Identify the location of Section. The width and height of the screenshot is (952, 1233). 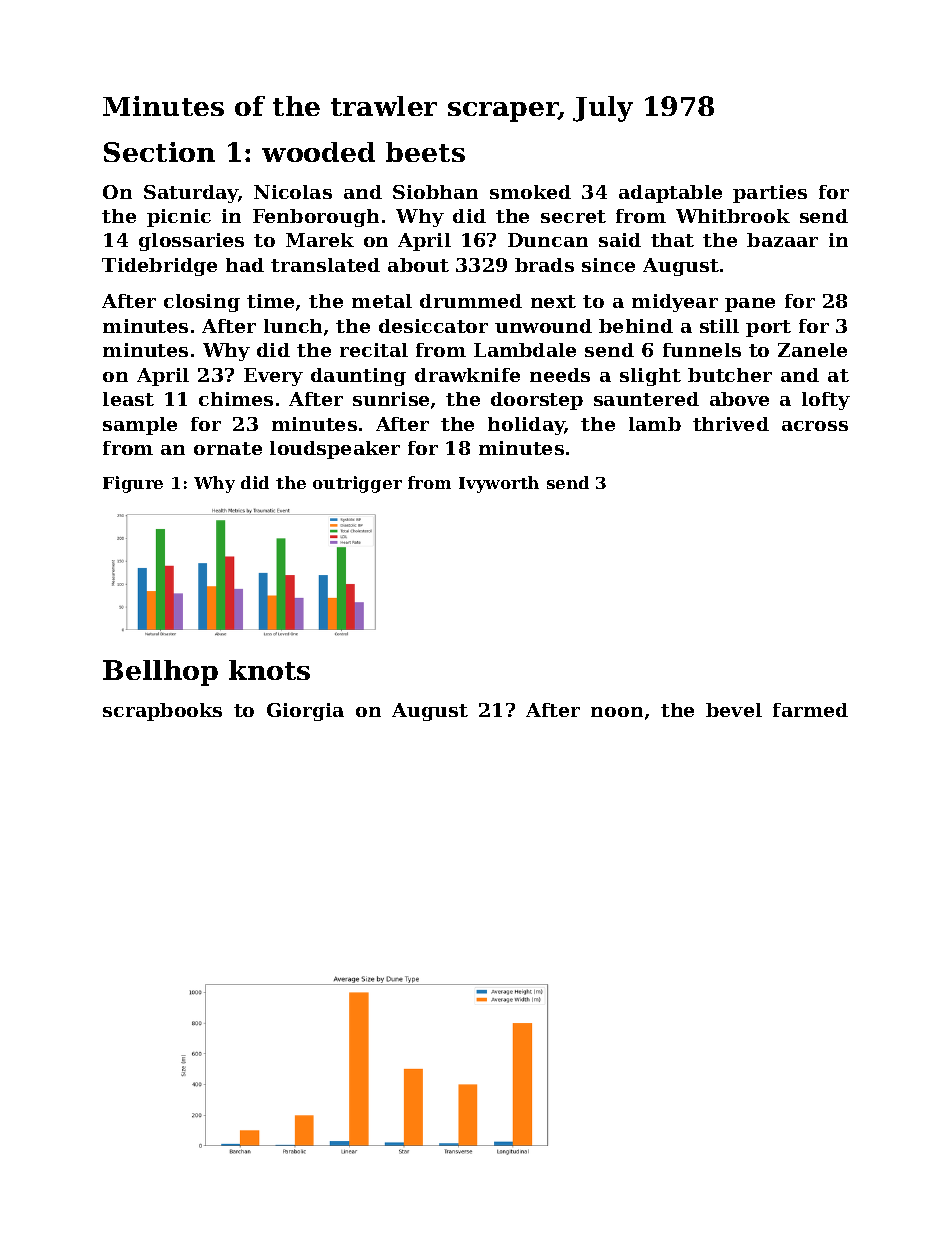
(159, 152).
